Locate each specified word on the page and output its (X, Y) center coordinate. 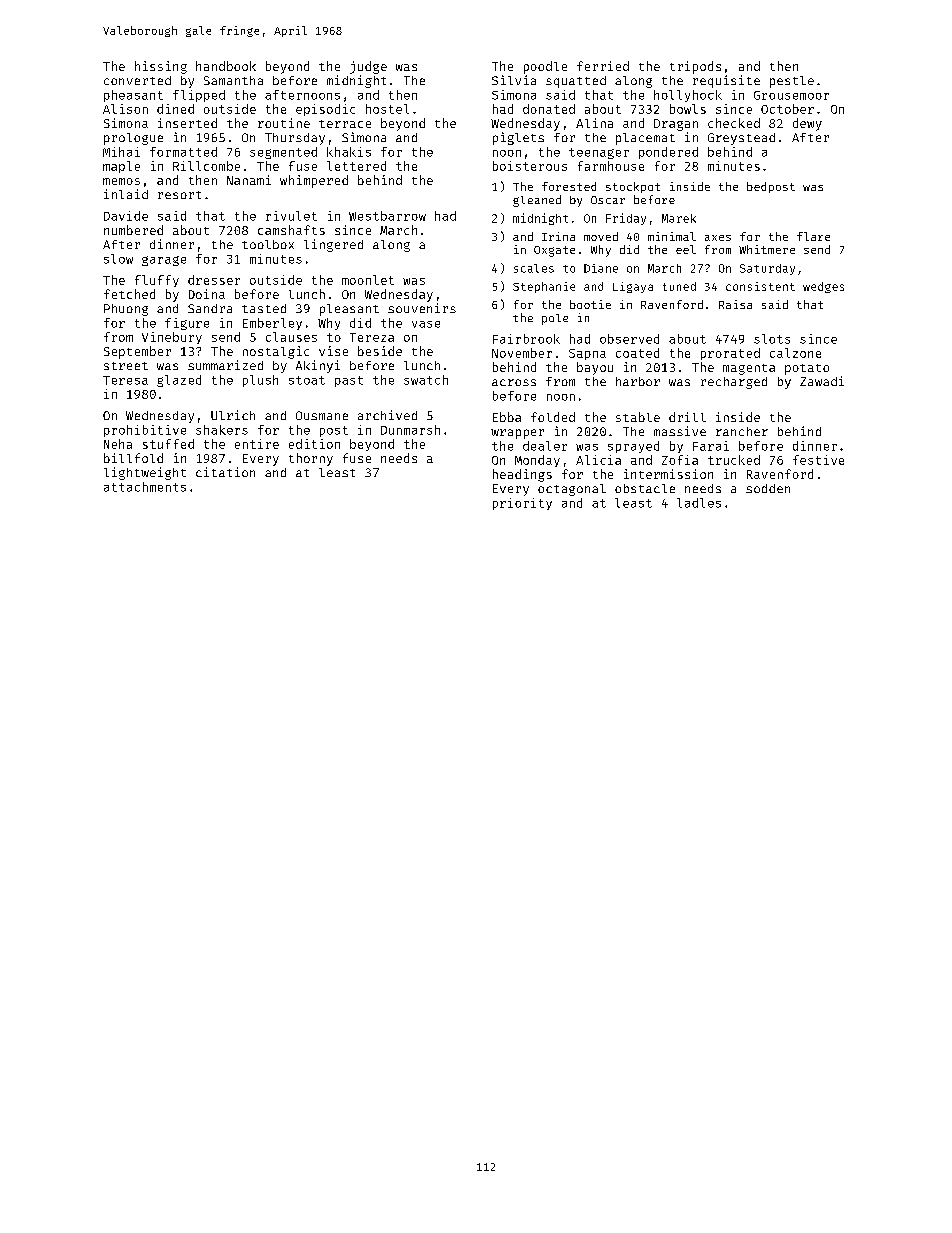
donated (549, 109)
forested (569, 186)
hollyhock (688, 96)
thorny (311, 459)
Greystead (741, 139)
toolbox (268, 244)
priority (522, 504)
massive (680, 431)
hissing (161, 67)
